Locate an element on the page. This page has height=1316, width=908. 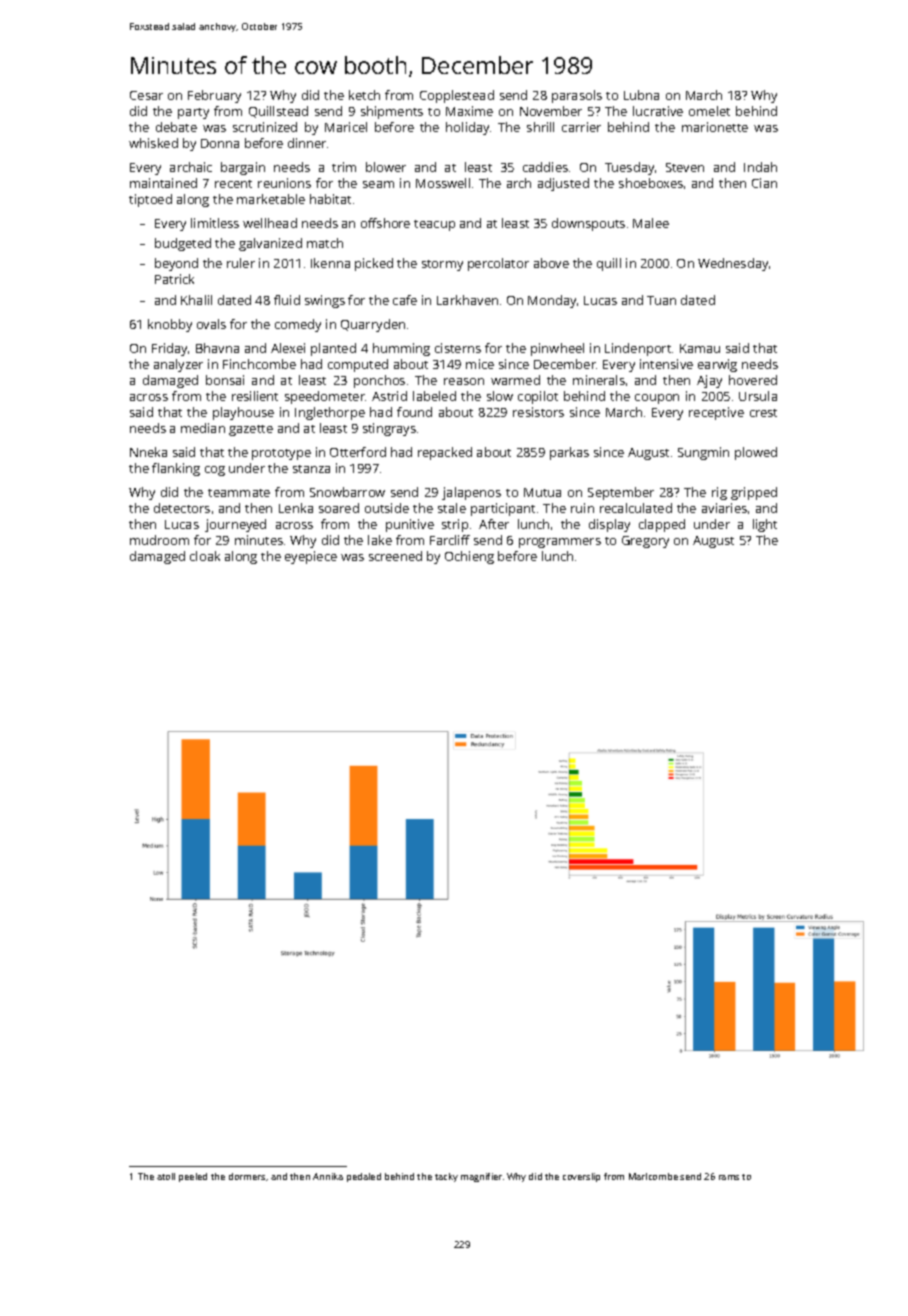
coupon is located at coordinates (657, 399).
